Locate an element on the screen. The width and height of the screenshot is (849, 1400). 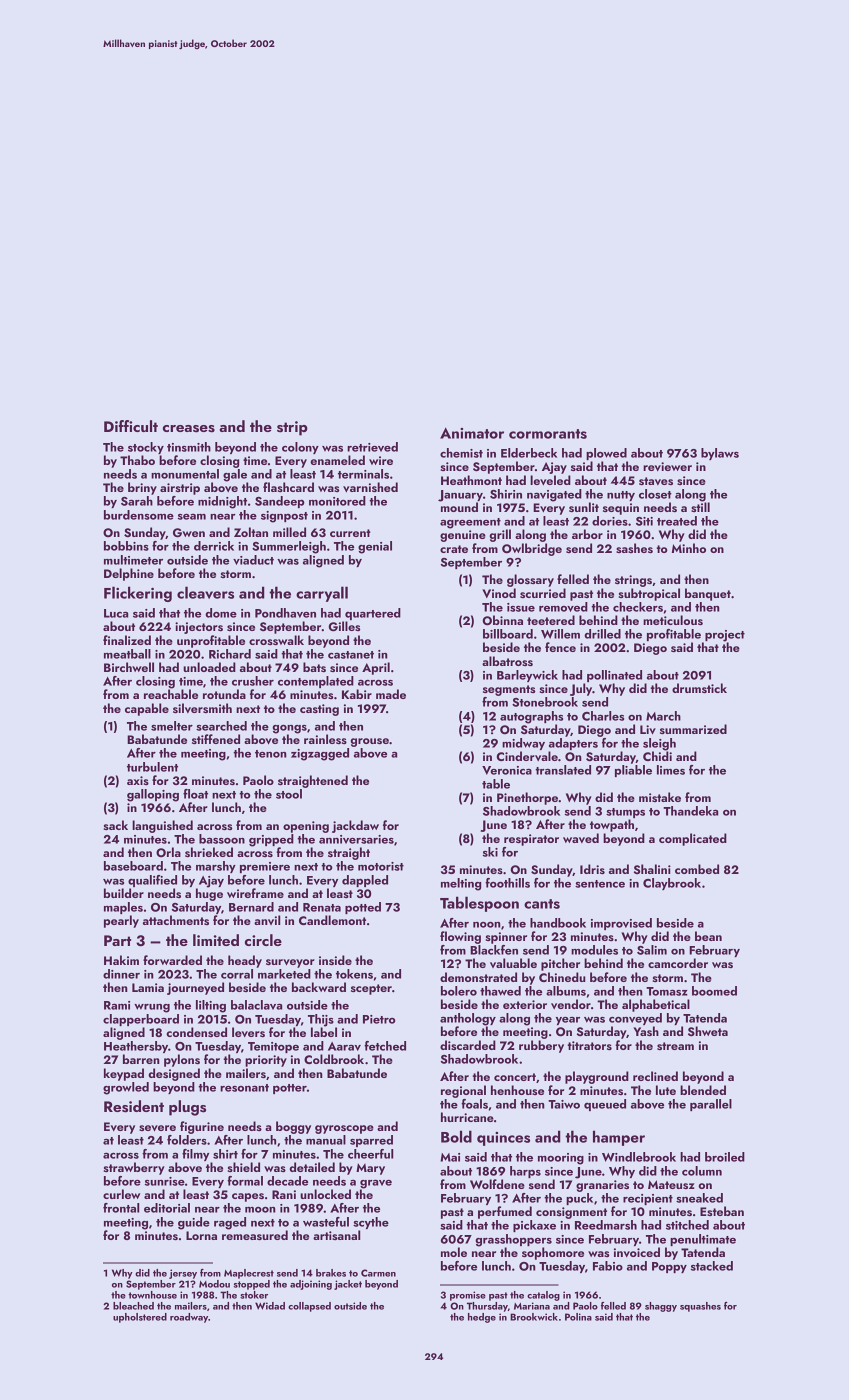
Heathmont is located at coordinates (471, 480).
